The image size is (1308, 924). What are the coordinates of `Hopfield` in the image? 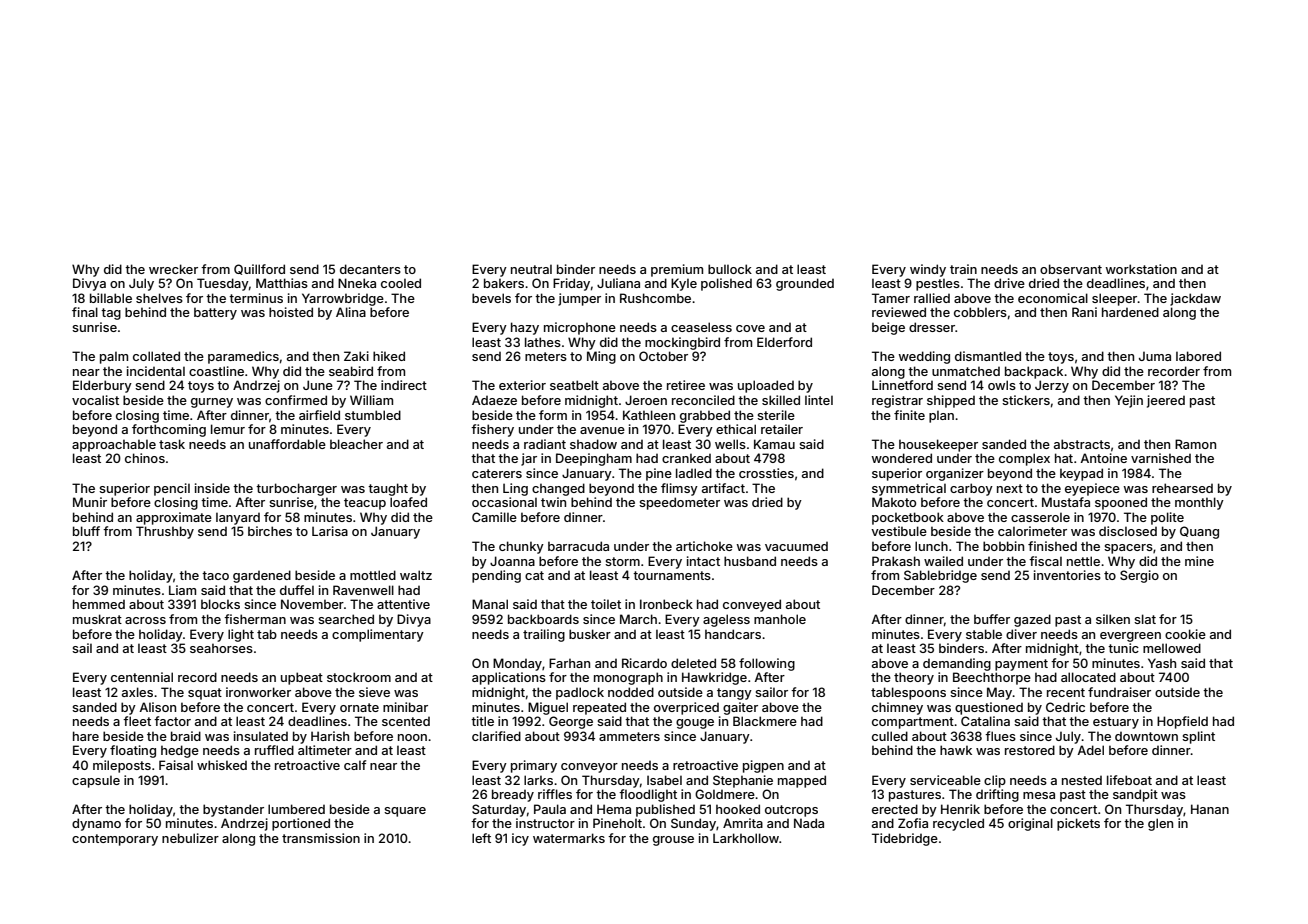 It's located at (1182, 722).
